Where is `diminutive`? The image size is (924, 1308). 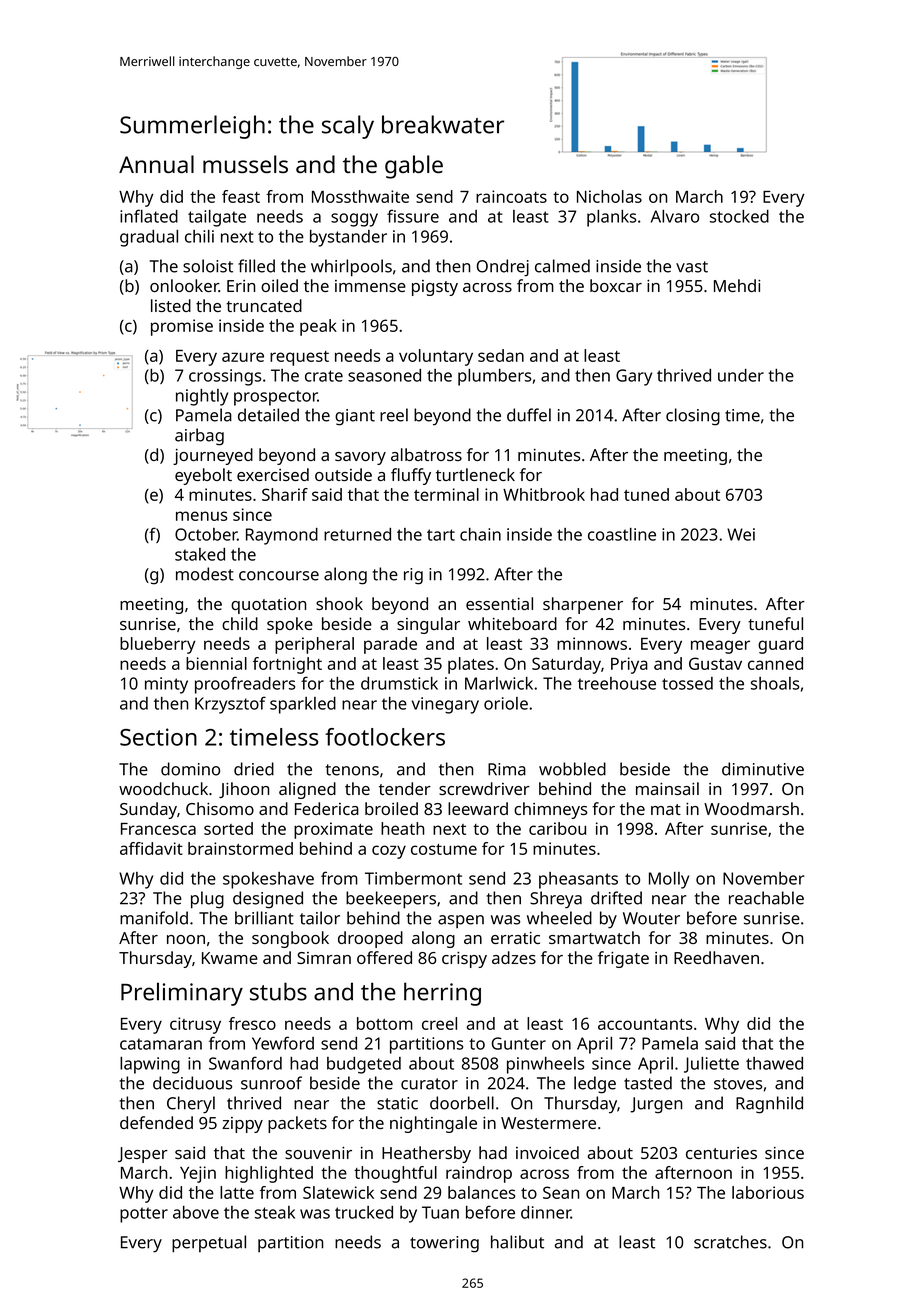 diminutive is located at coordinates (763, 769).
